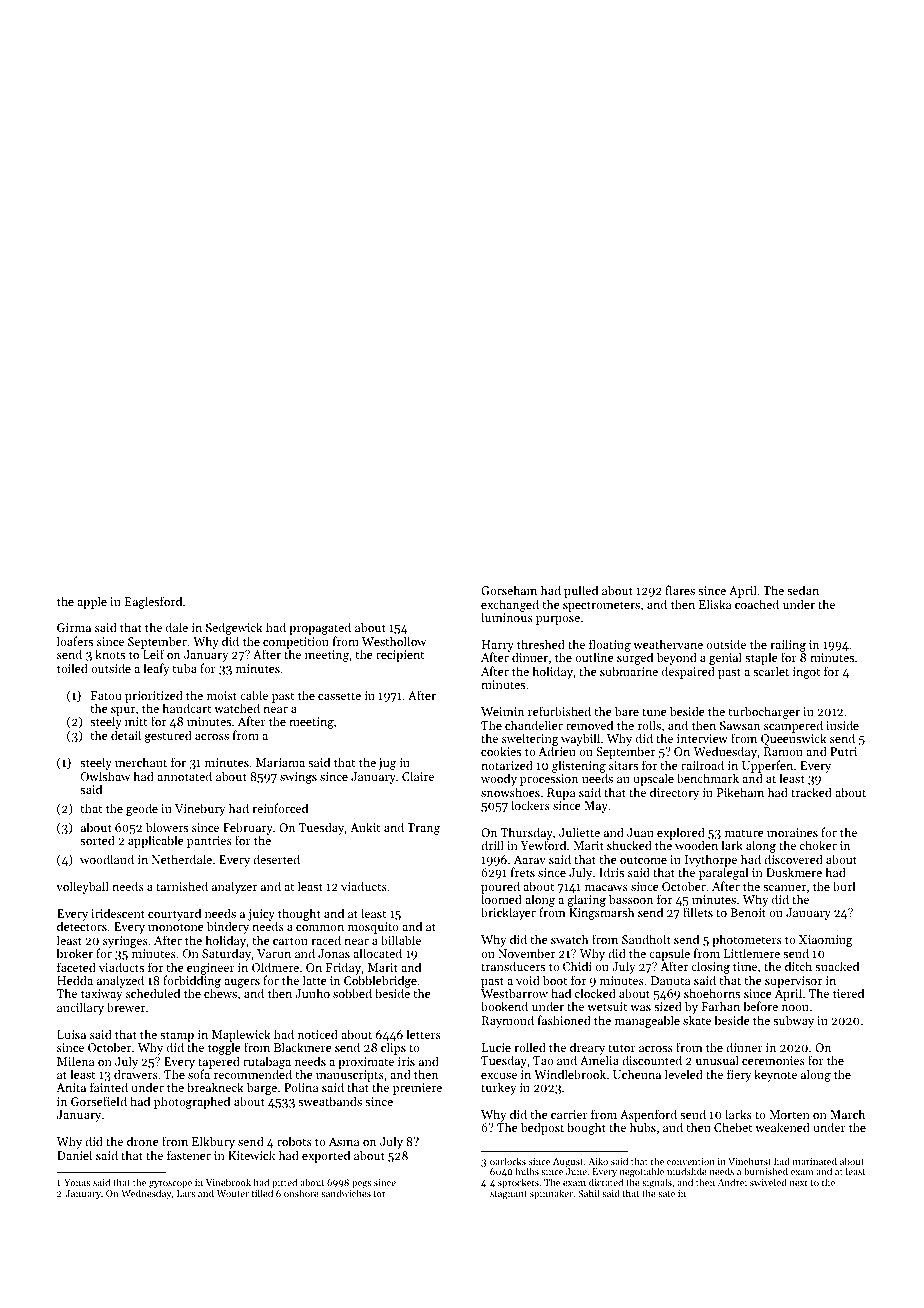 This screenshot has height=1308, width=924. I want to click on weathervane, so click(668, 644).
